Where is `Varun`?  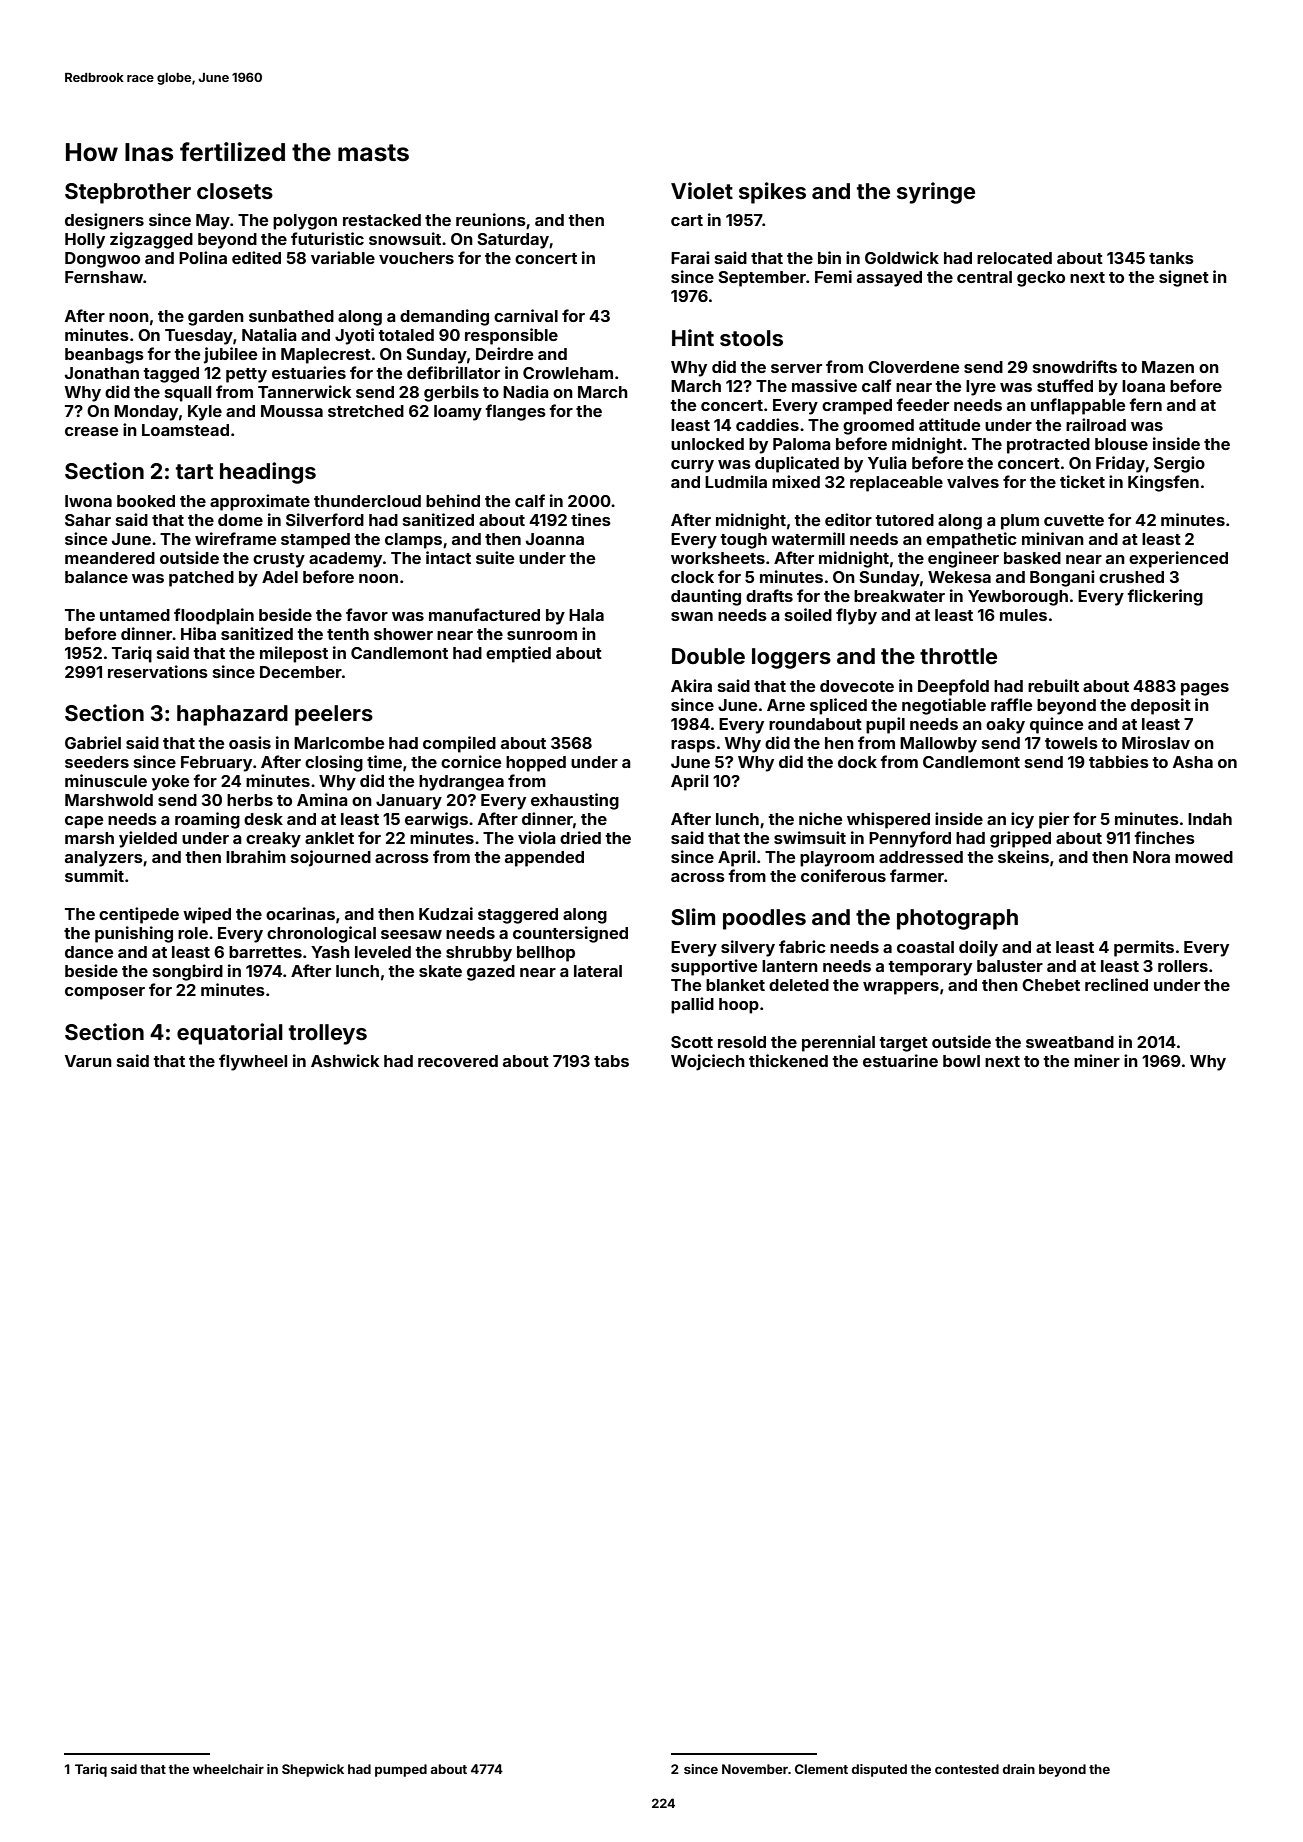
Varun is located at coordinates (88, 1061).
